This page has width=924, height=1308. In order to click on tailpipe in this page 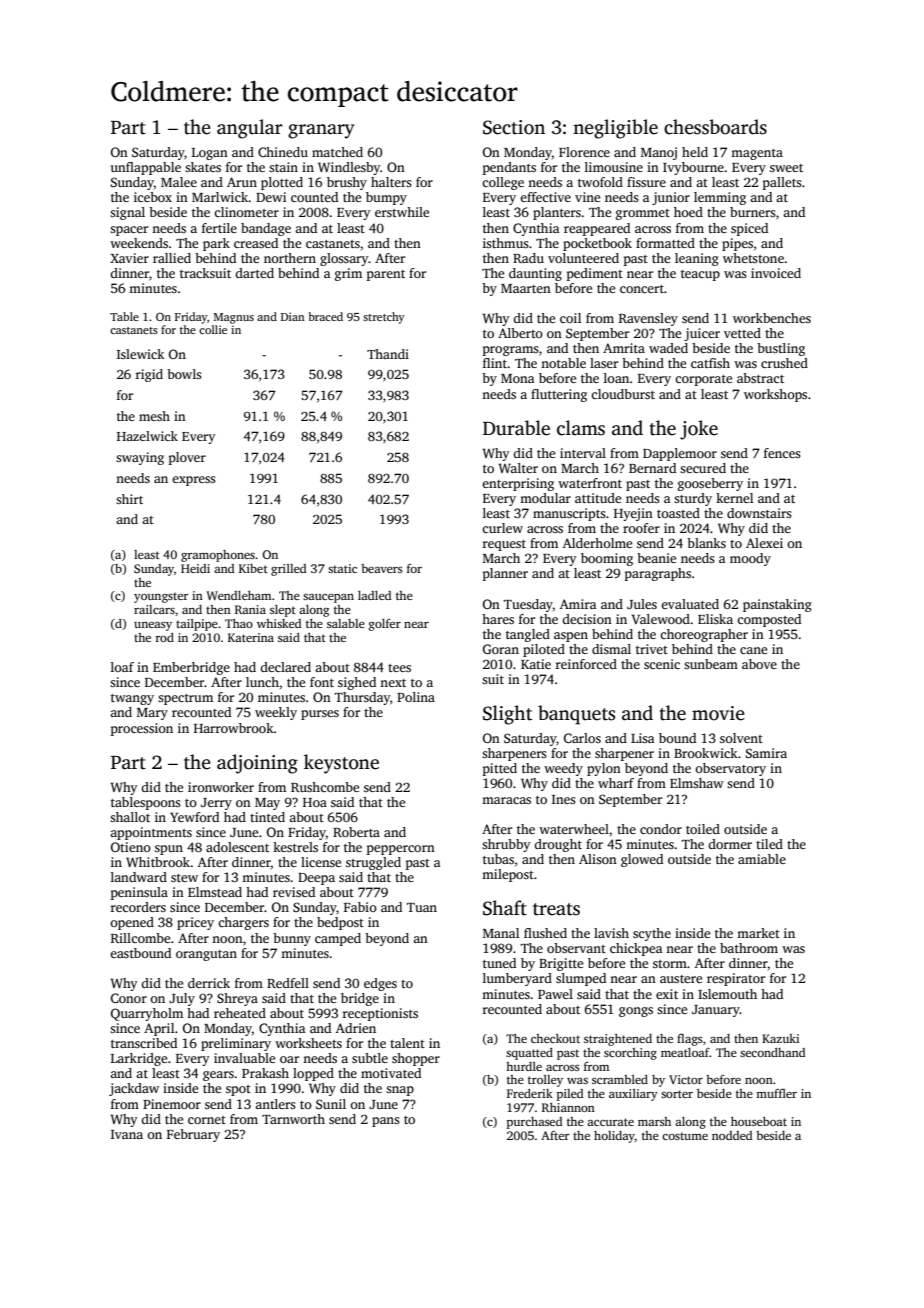, I will do `click(197, 625)`.
